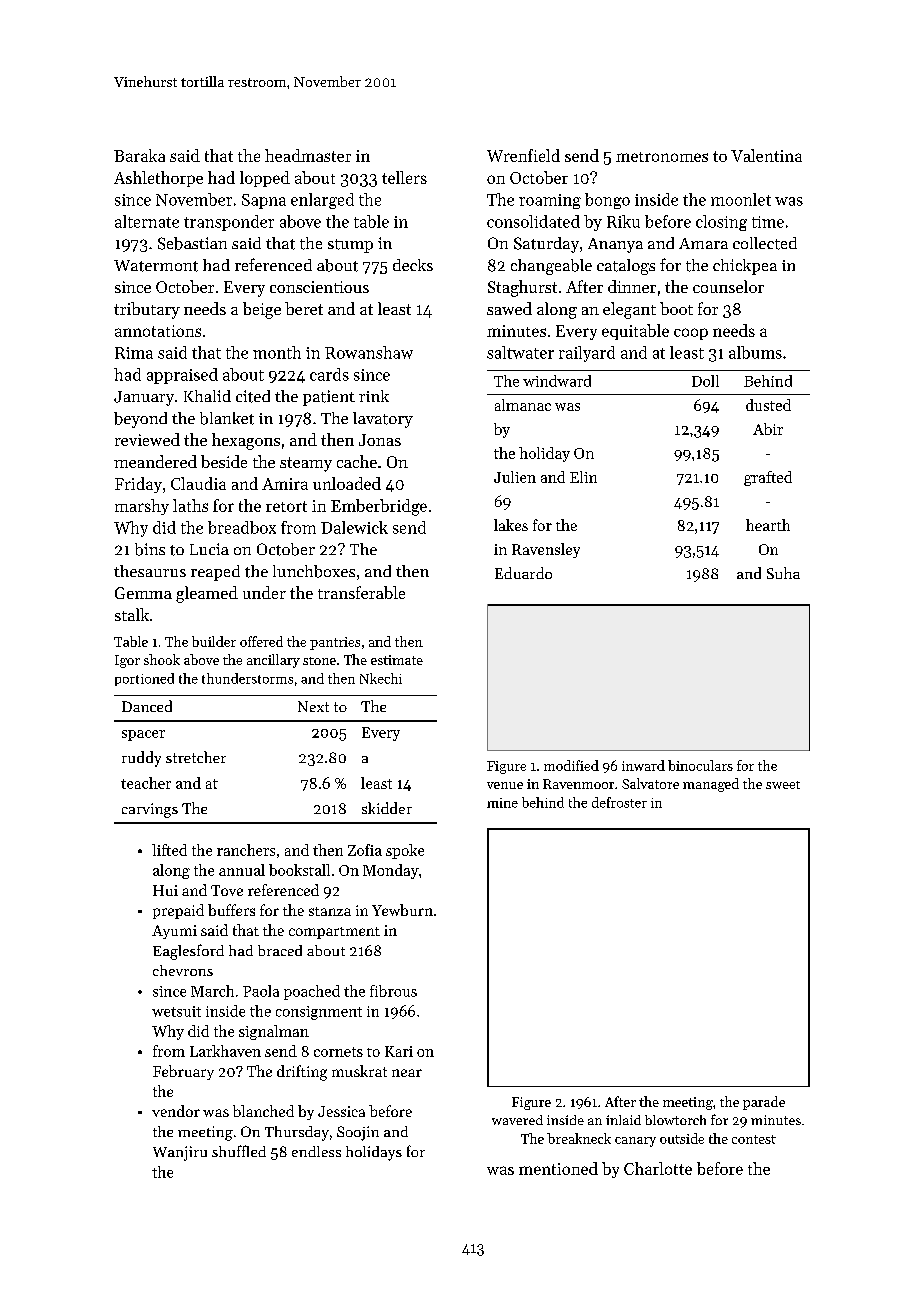 The width and height of the document is (924, 1314). I want to click on boot, so click(676, 308).
